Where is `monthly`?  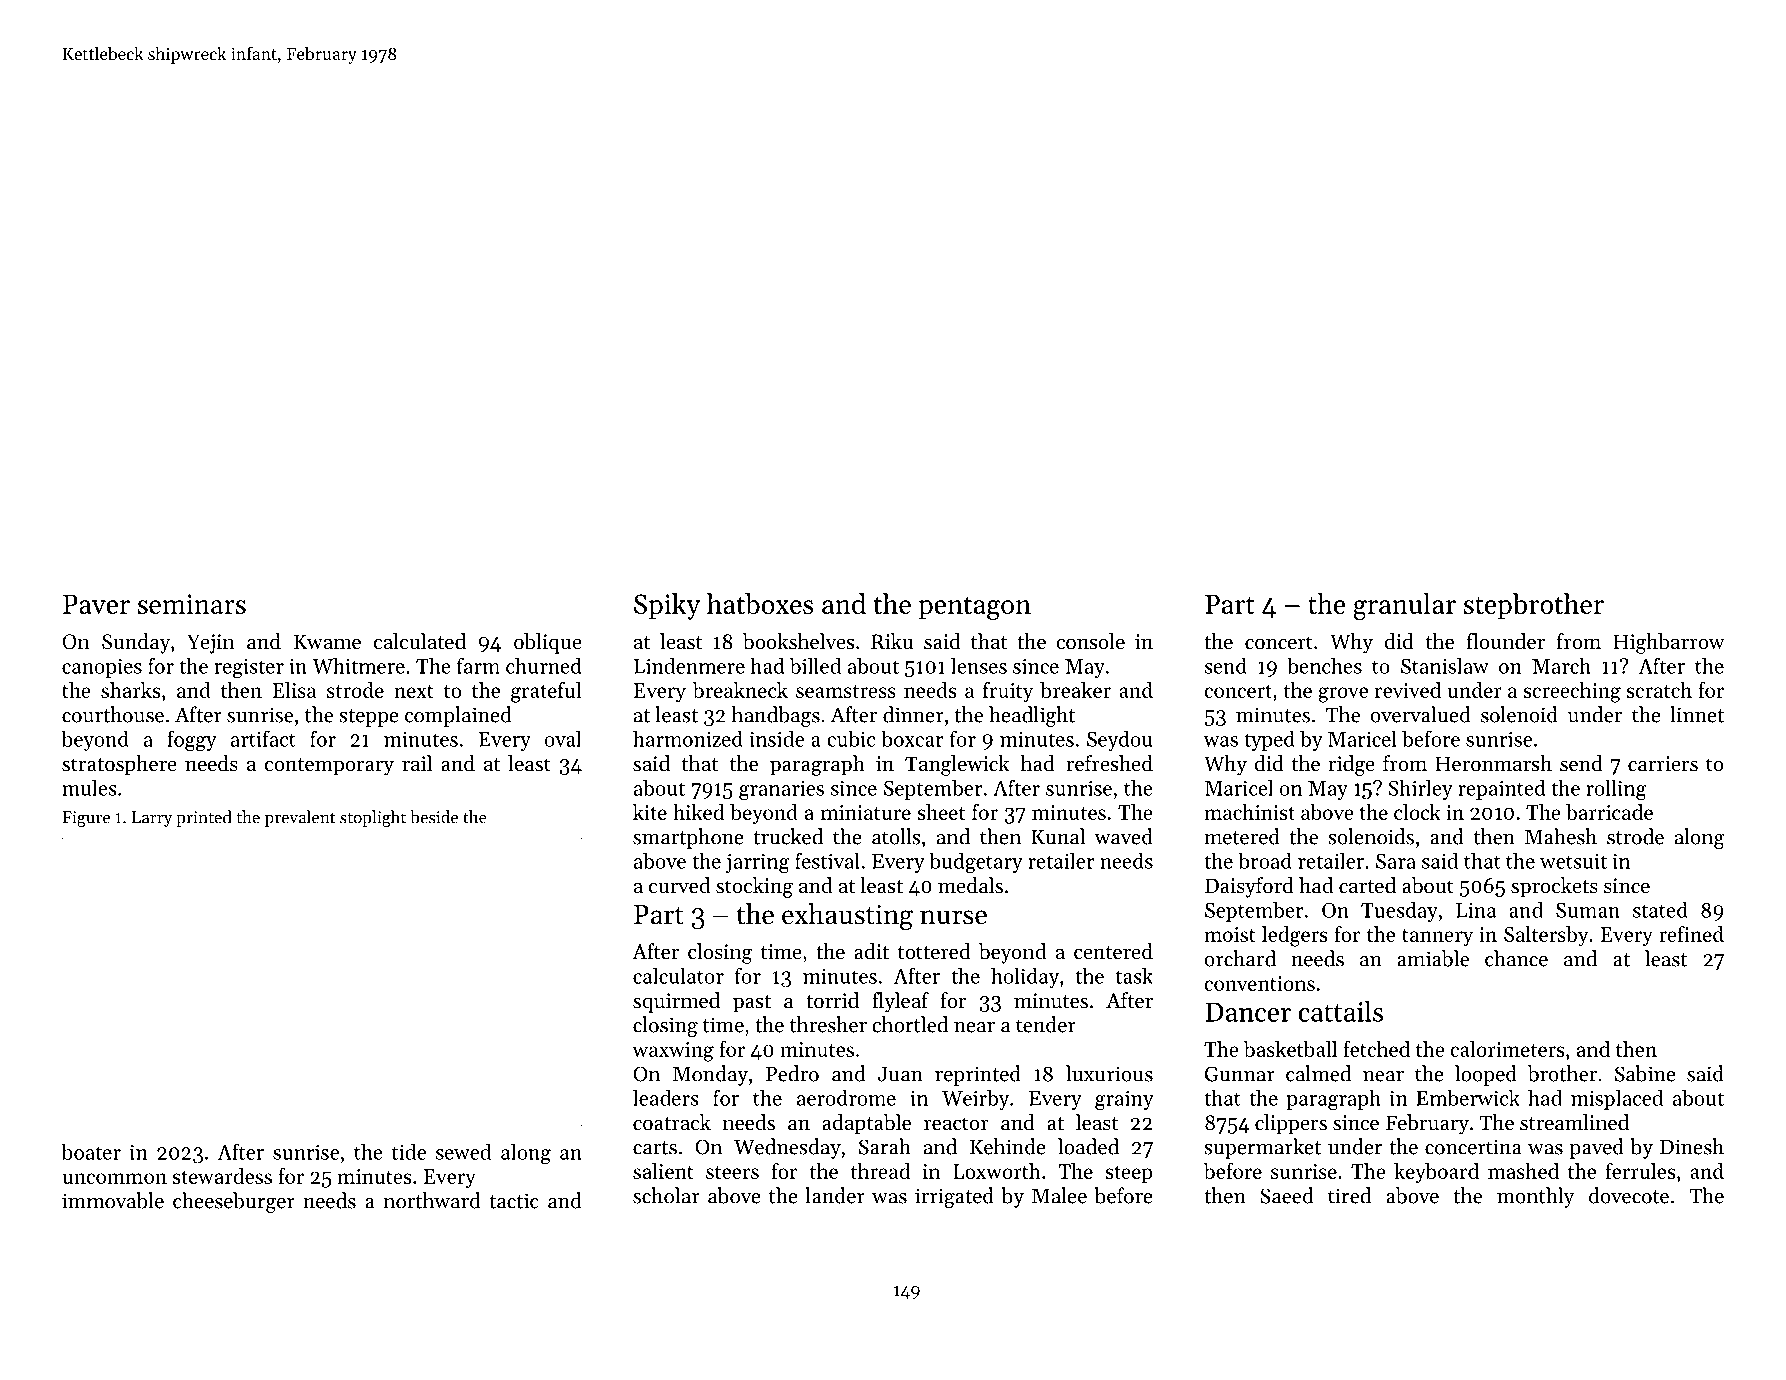 monthly is located at coordinates (1535, 1197).
